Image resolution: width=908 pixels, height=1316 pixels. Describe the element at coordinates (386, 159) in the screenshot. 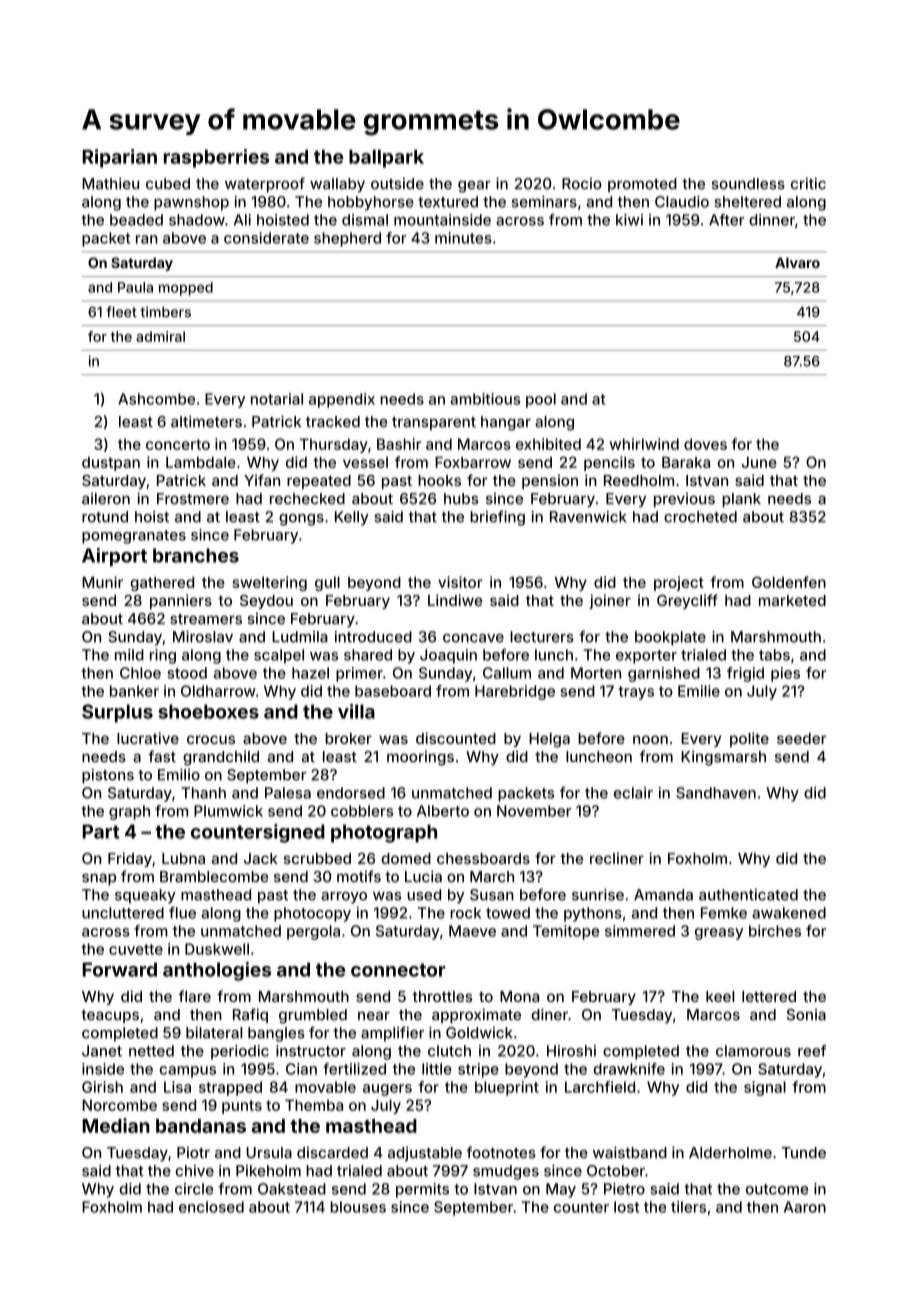

I see `ballpark` at that location.
